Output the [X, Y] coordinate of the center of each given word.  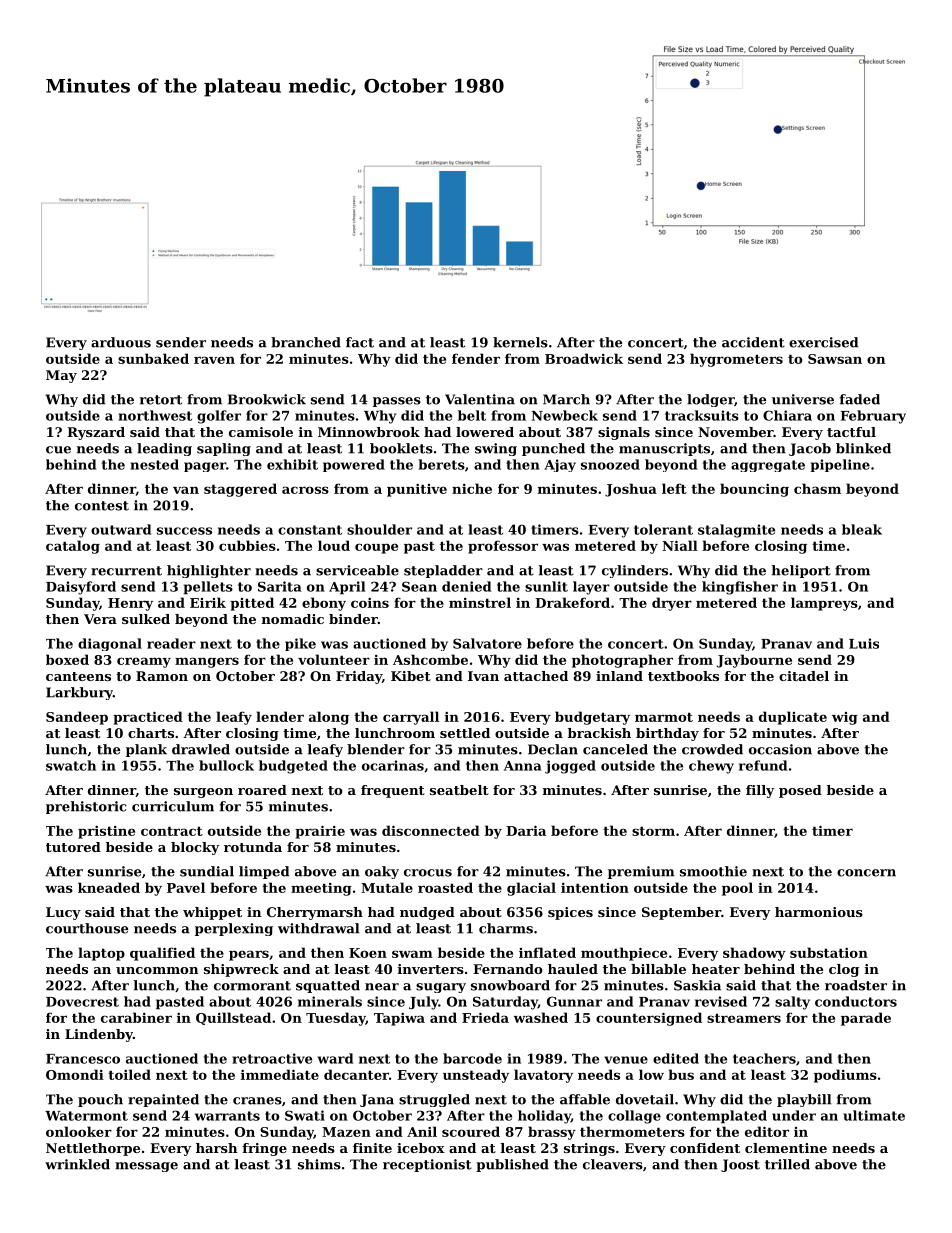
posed [800, 791]
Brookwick [267, 399]
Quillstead [233, 1018]
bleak [862, 529]
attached [536, 676]
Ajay [560, 465]
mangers [207, 662]
